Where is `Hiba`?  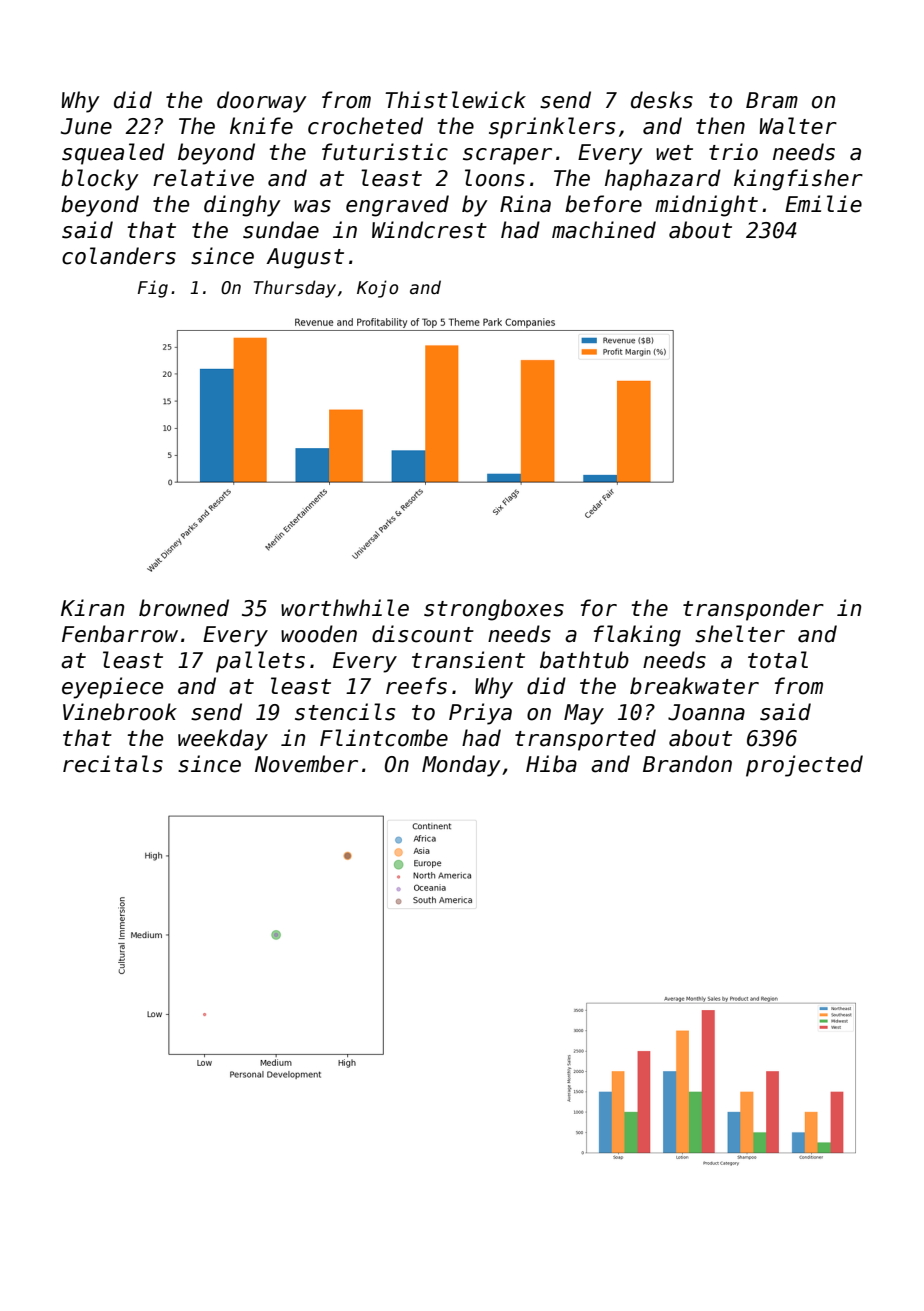 Hiba is located at coordinates (551, 764).
